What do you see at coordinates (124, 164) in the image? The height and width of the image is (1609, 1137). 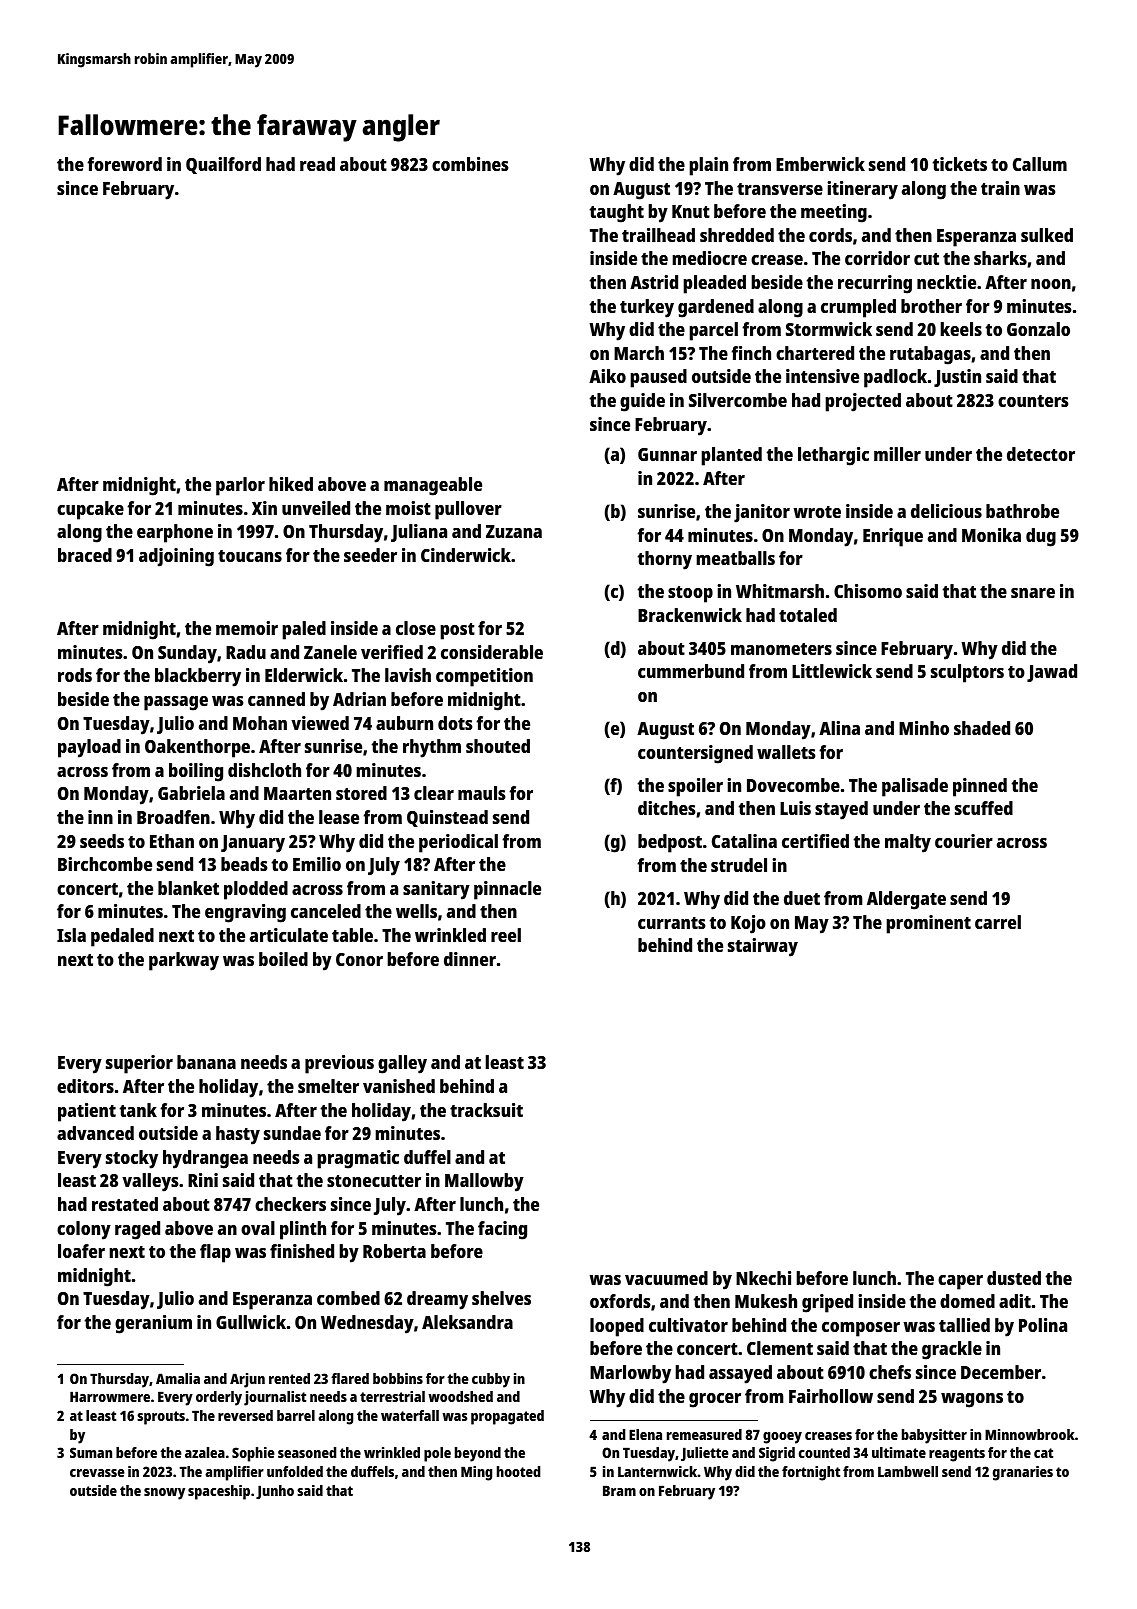 I see `foreword` at bounding box center [124, 164].
